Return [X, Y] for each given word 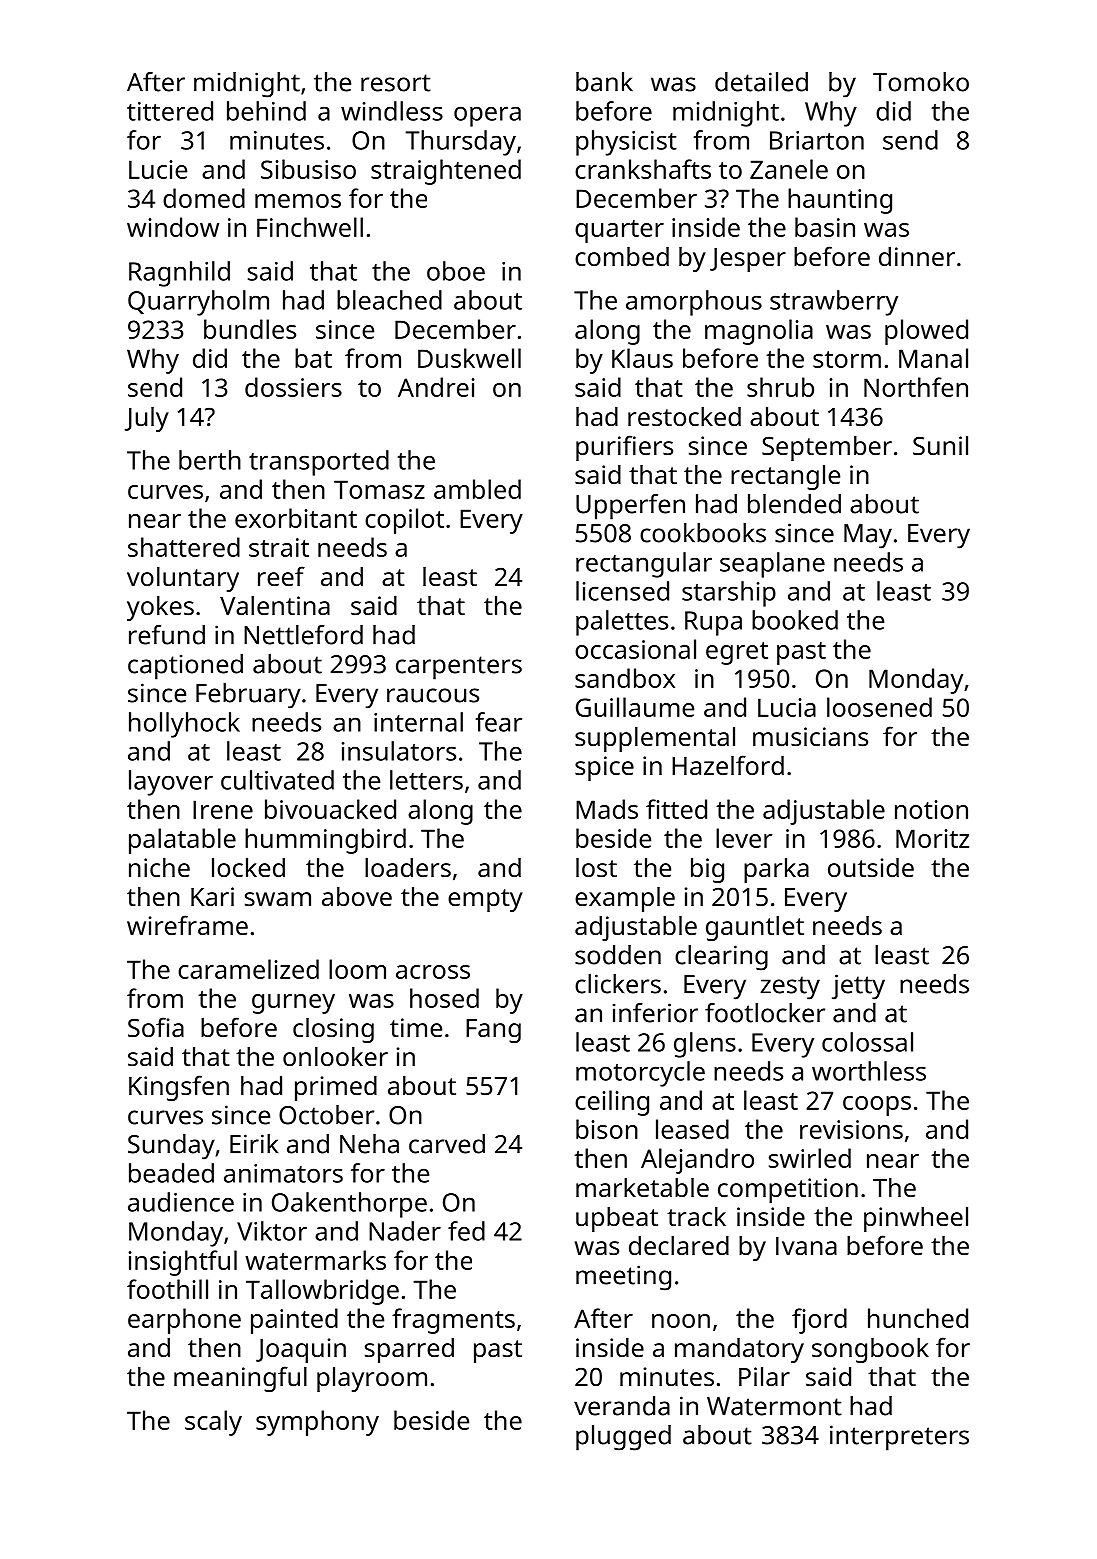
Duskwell [469, 358]
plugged [623, 1438]
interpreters [899, 1438]
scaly [213, 1423]
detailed [761, 82]
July [147, 419]
